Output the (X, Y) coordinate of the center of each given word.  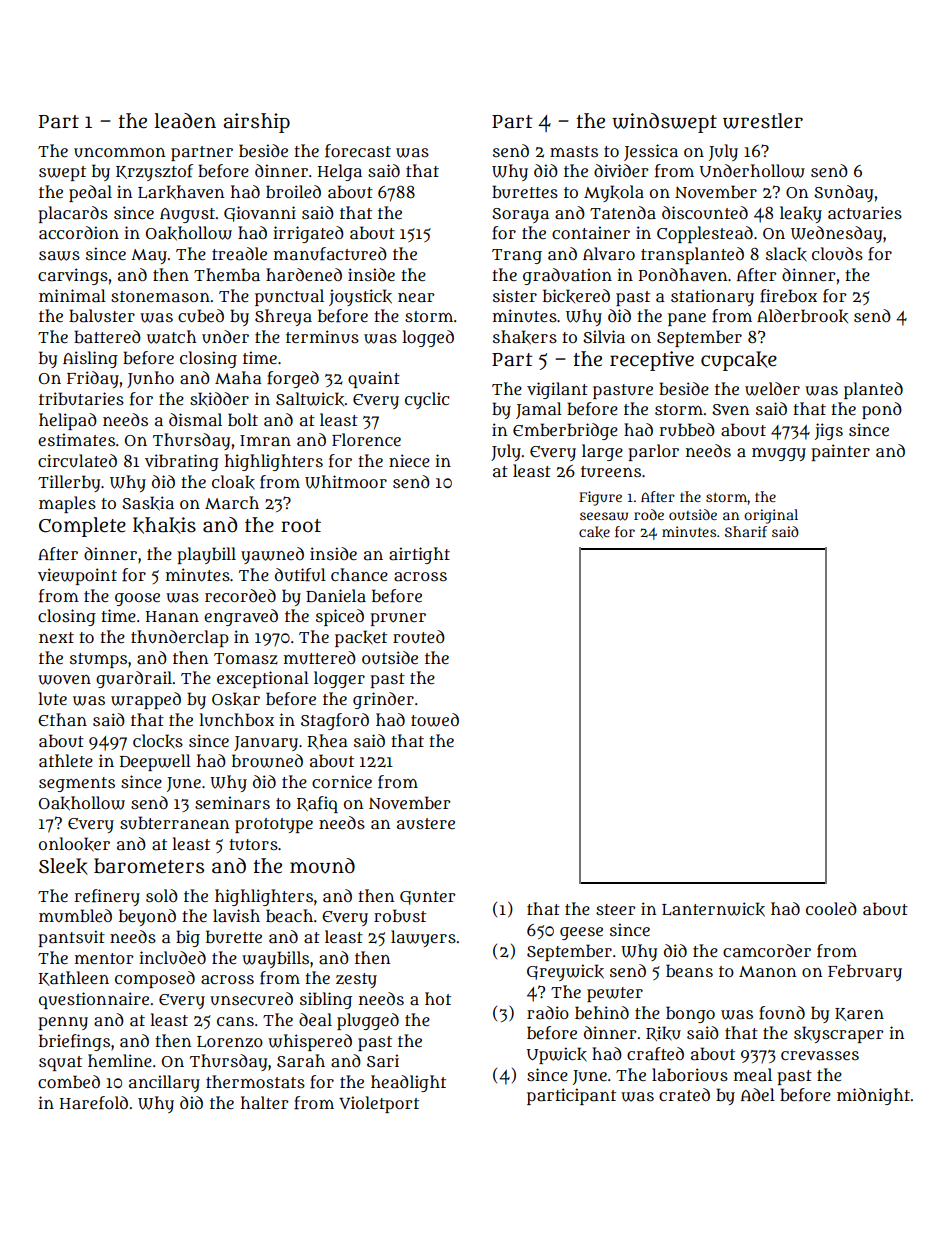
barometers (149, 866)
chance (359, 574)
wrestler (763, 121)
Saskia (148, 503)
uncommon (119, 153)
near (416, 297)
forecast (358, 151)
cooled (831, 908)
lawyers (423, 938)
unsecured (251, 999)
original (771, 516)
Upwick (557, 1055)
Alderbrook (802, 316)
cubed (201, 316)
